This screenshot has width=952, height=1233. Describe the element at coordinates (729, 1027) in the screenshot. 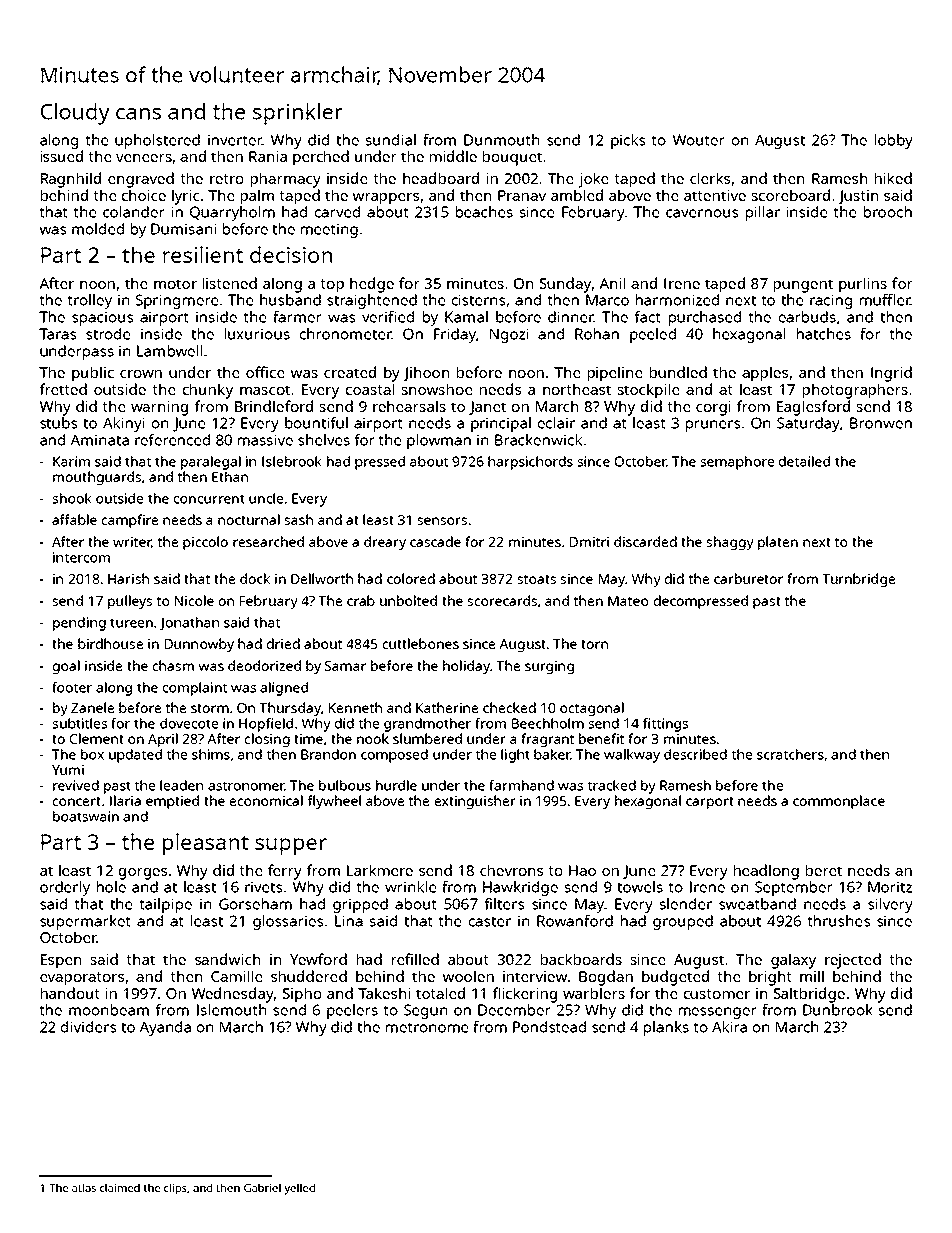

I see `Akira` at that location.
